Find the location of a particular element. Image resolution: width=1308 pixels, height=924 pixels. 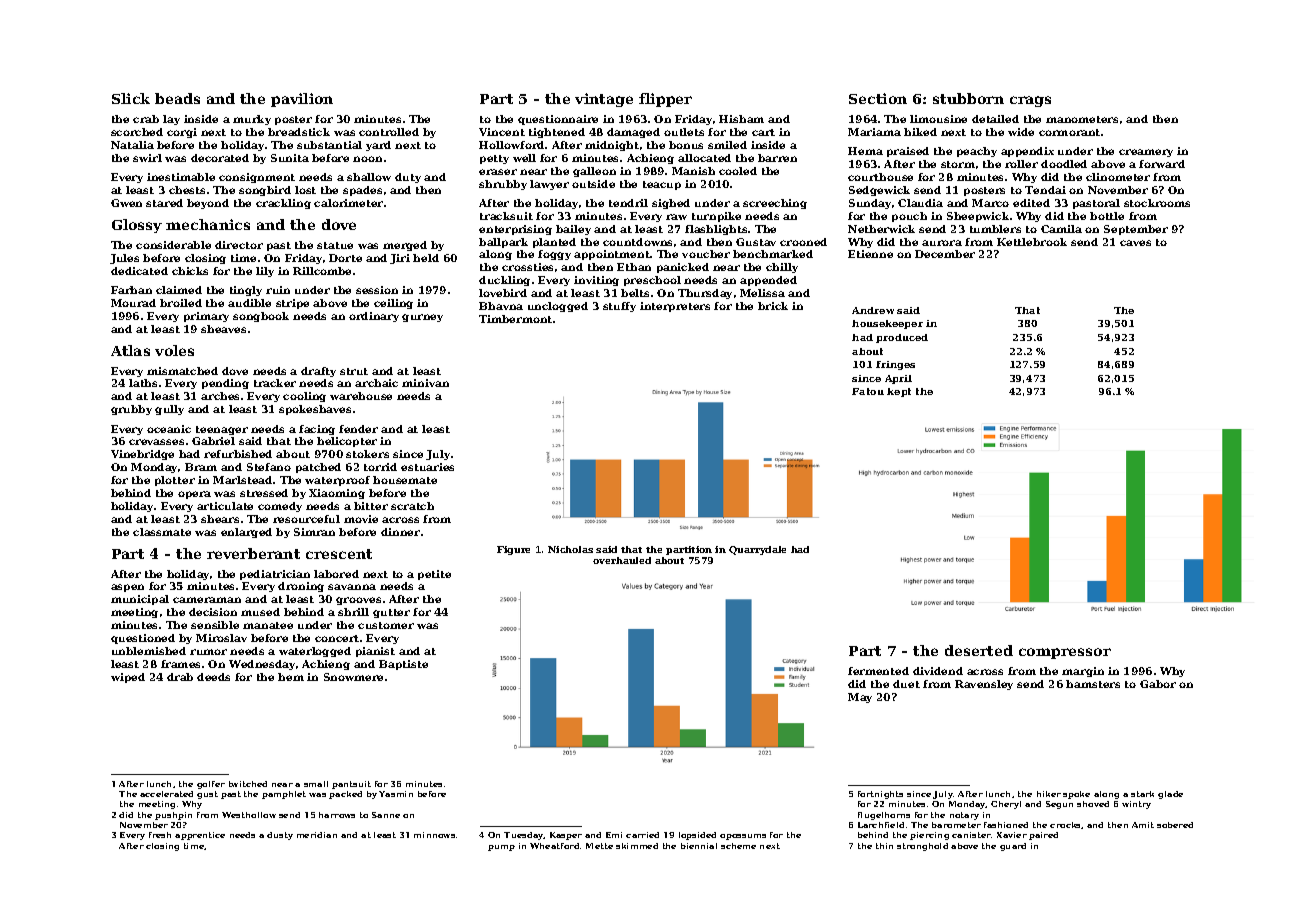

caves is located at coordinates (1135, 243).
